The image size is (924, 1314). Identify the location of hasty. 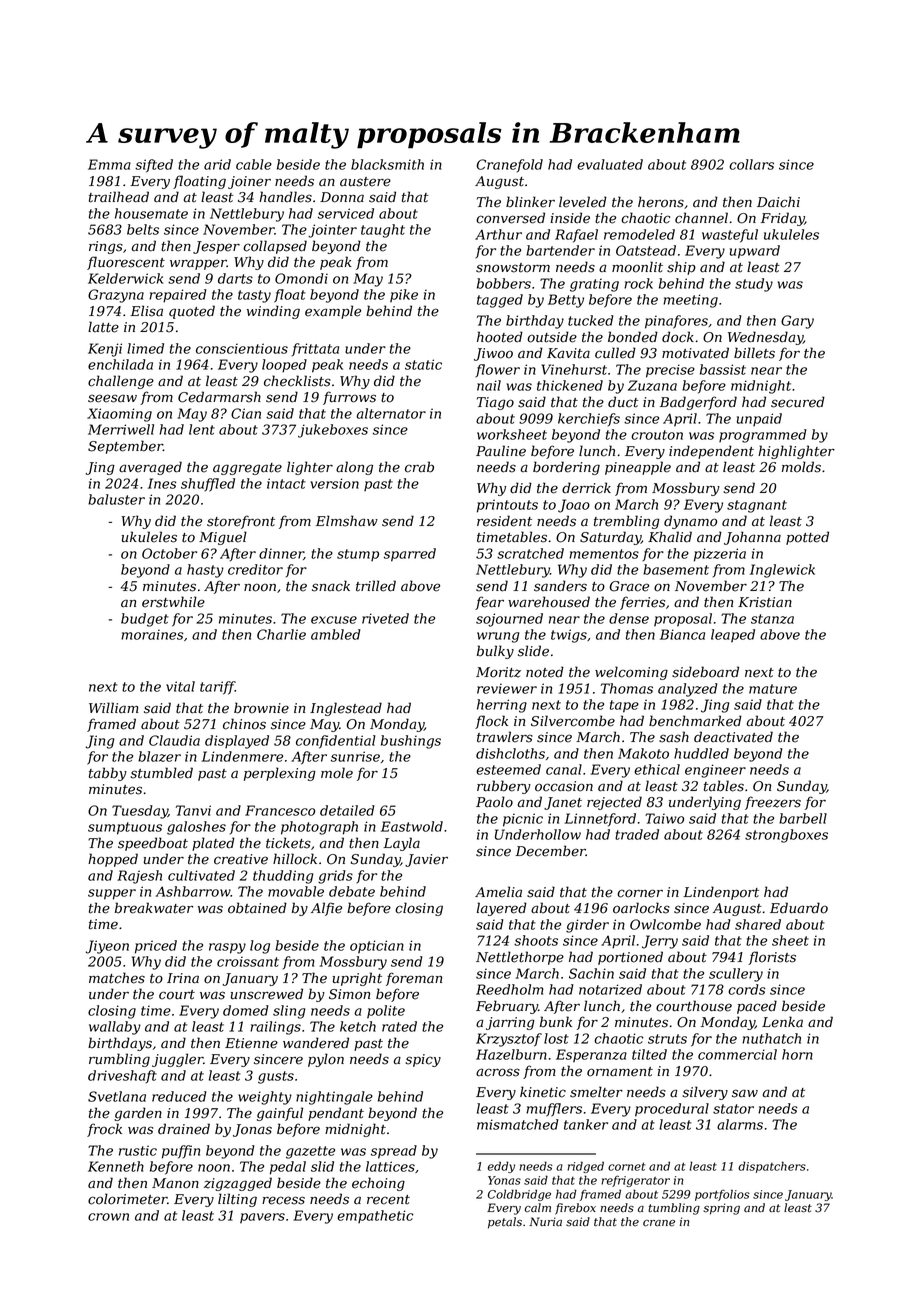
(205, 571).
